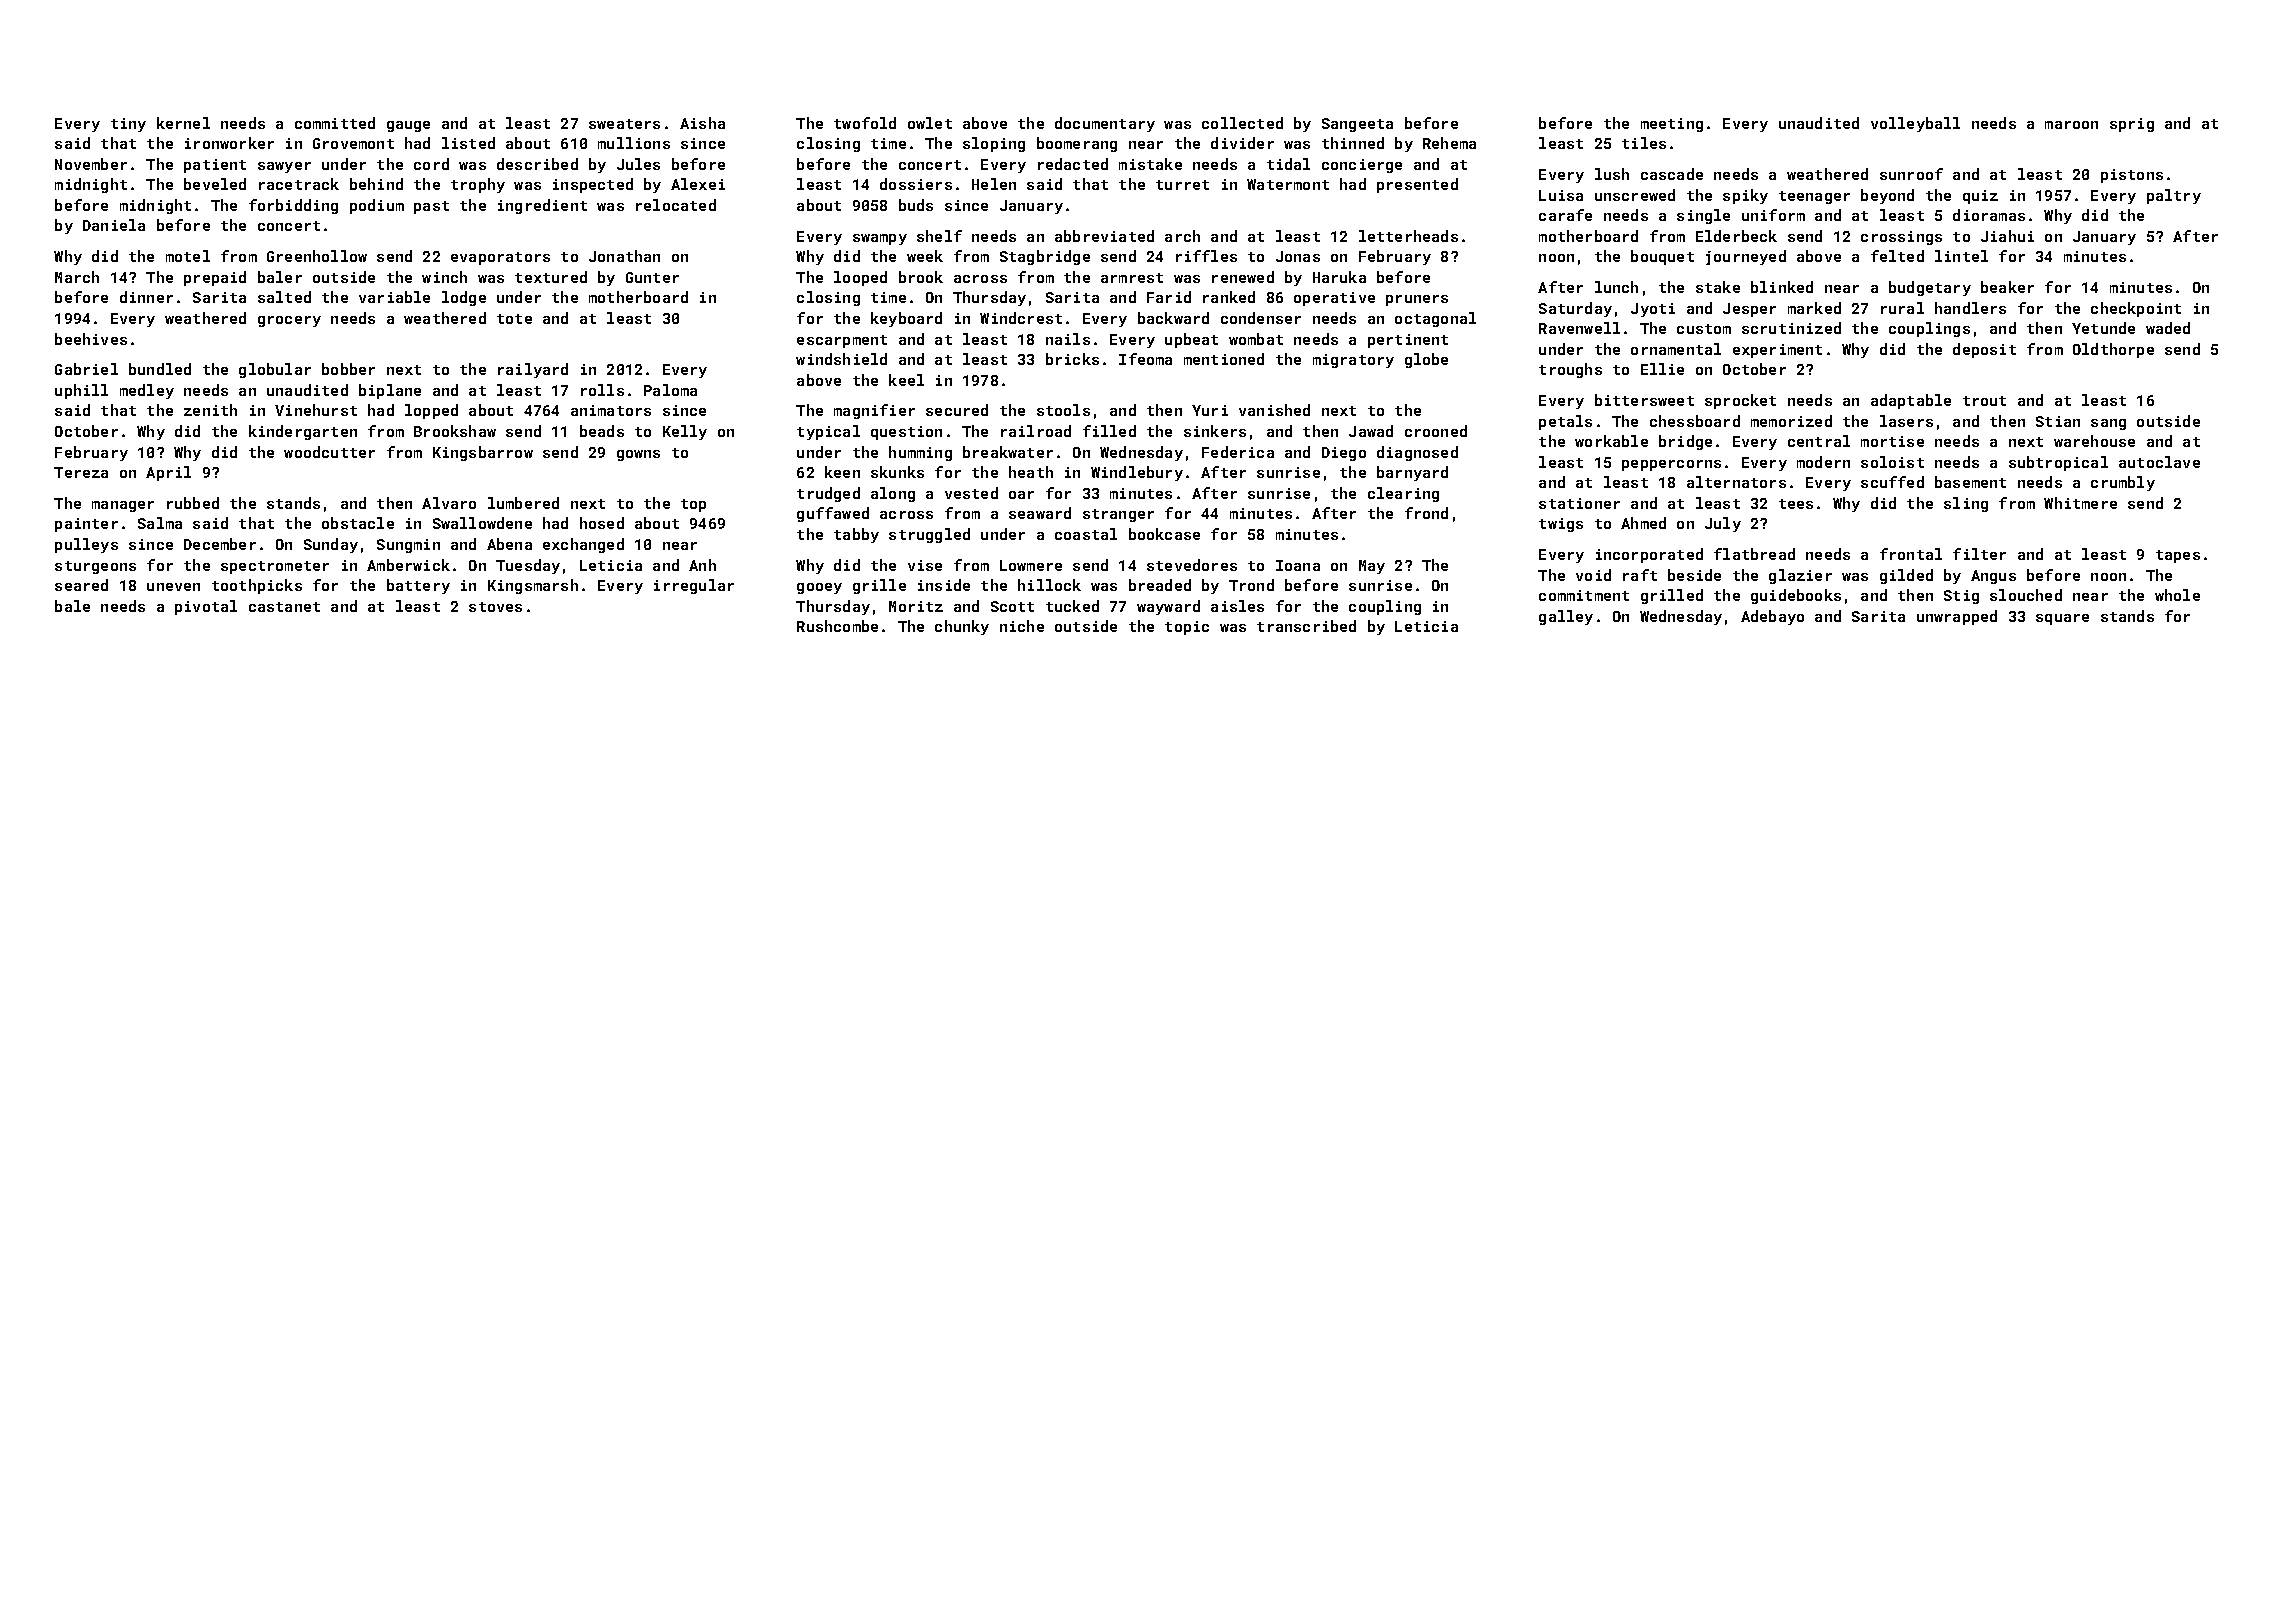 This screenshot has width=2282, height=1614. Describe the element at coordinates (860, 278) in the screenshot. I see `looped` at that location.
